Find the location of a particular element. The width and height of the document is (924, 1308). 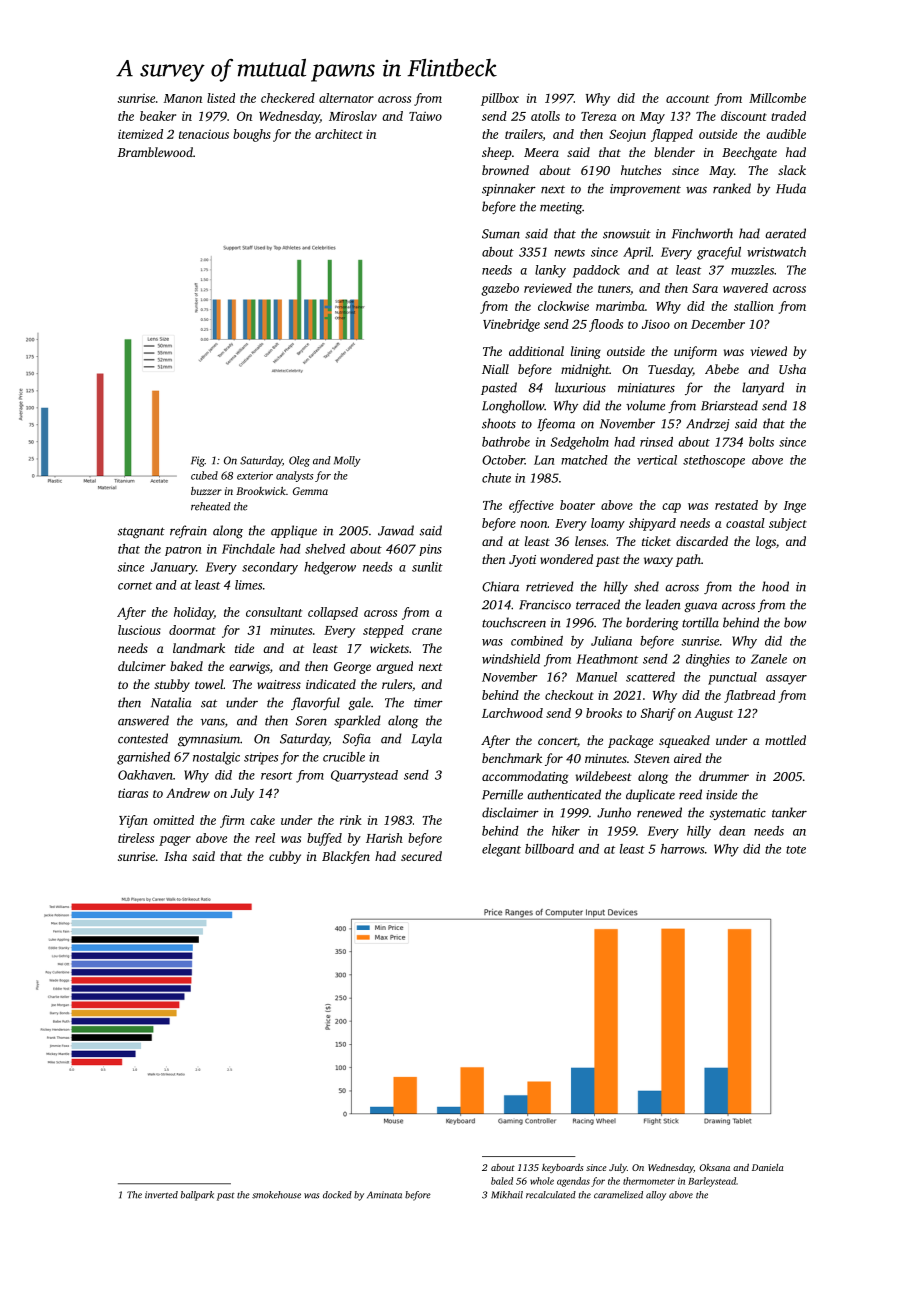

pillbox is located at coordinates (500, 99).
